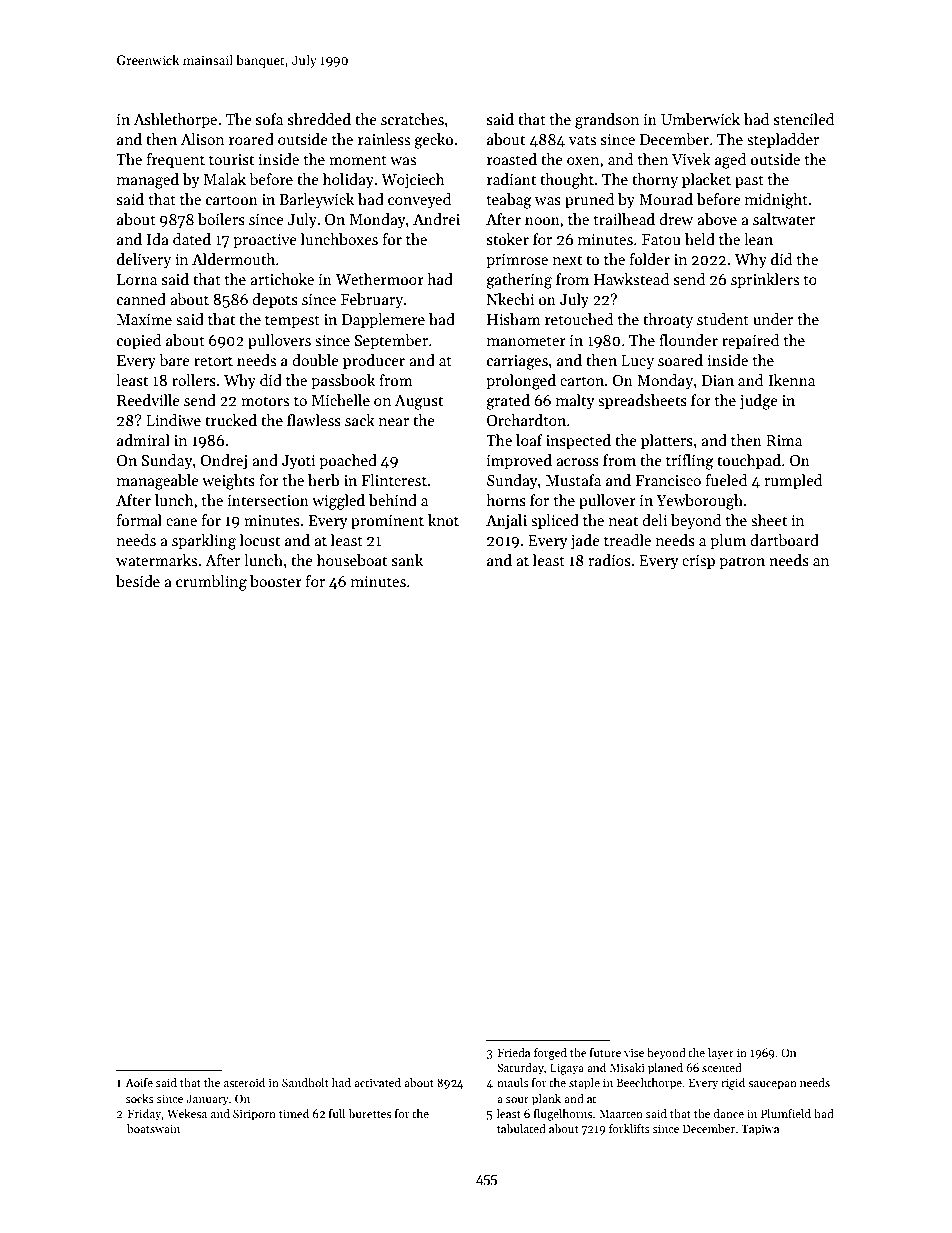 The width and height of the screenshot is (952, 1233). Describe the element at coordinates (153, 1128) in the screenshot. I see `boatswain` at that location.
